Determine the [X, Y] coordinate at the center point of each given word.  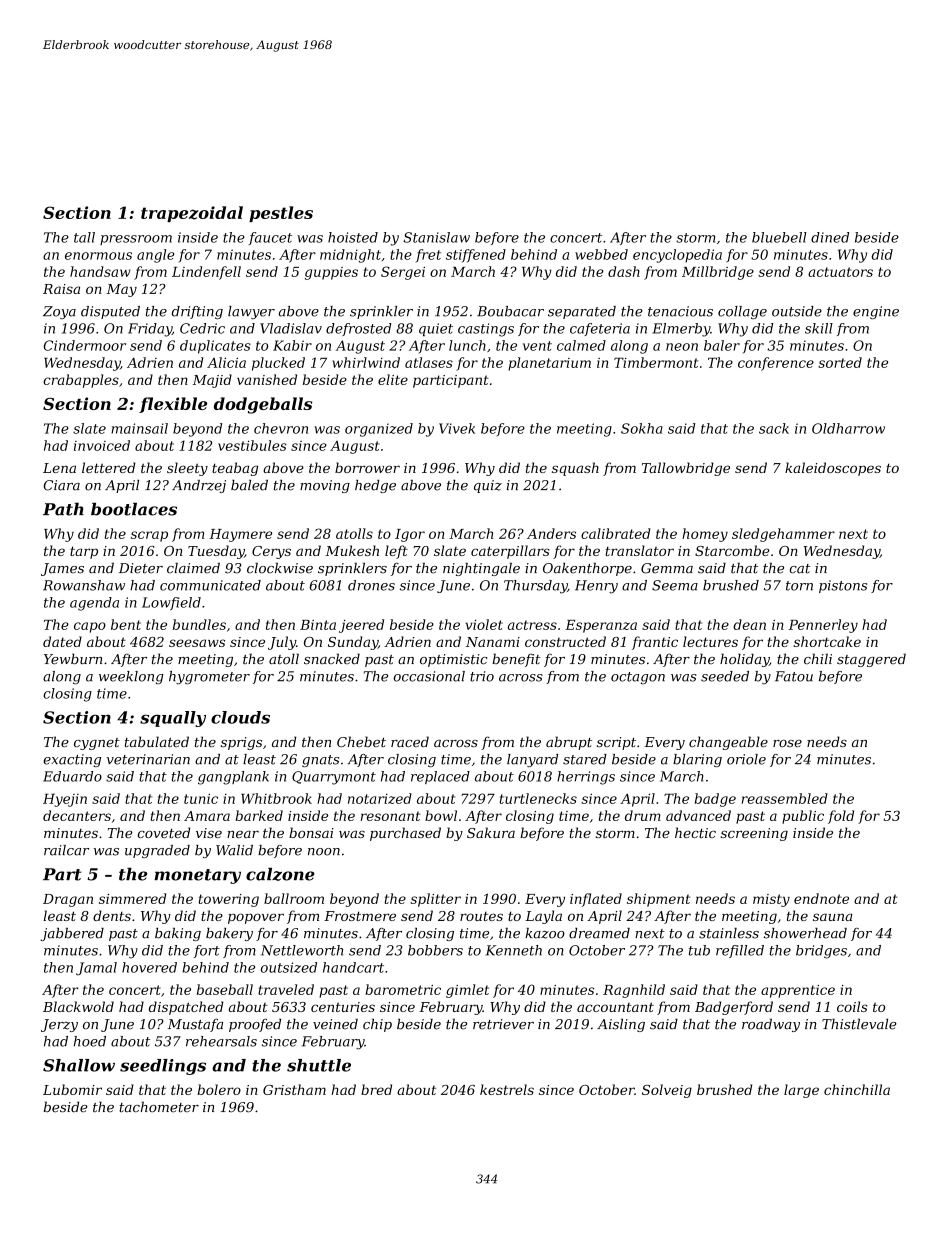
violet [484, 624]
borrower [367, 467]
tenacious [680, 311]
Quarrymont [334, 778]
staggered [871, 660]
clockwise [280, 568]
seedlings [163, 1067]
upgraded [157, 851]
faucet [270, 238]
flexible [173, 405]
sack [774, 428]
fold [841, 817]
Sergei [403, 273]
